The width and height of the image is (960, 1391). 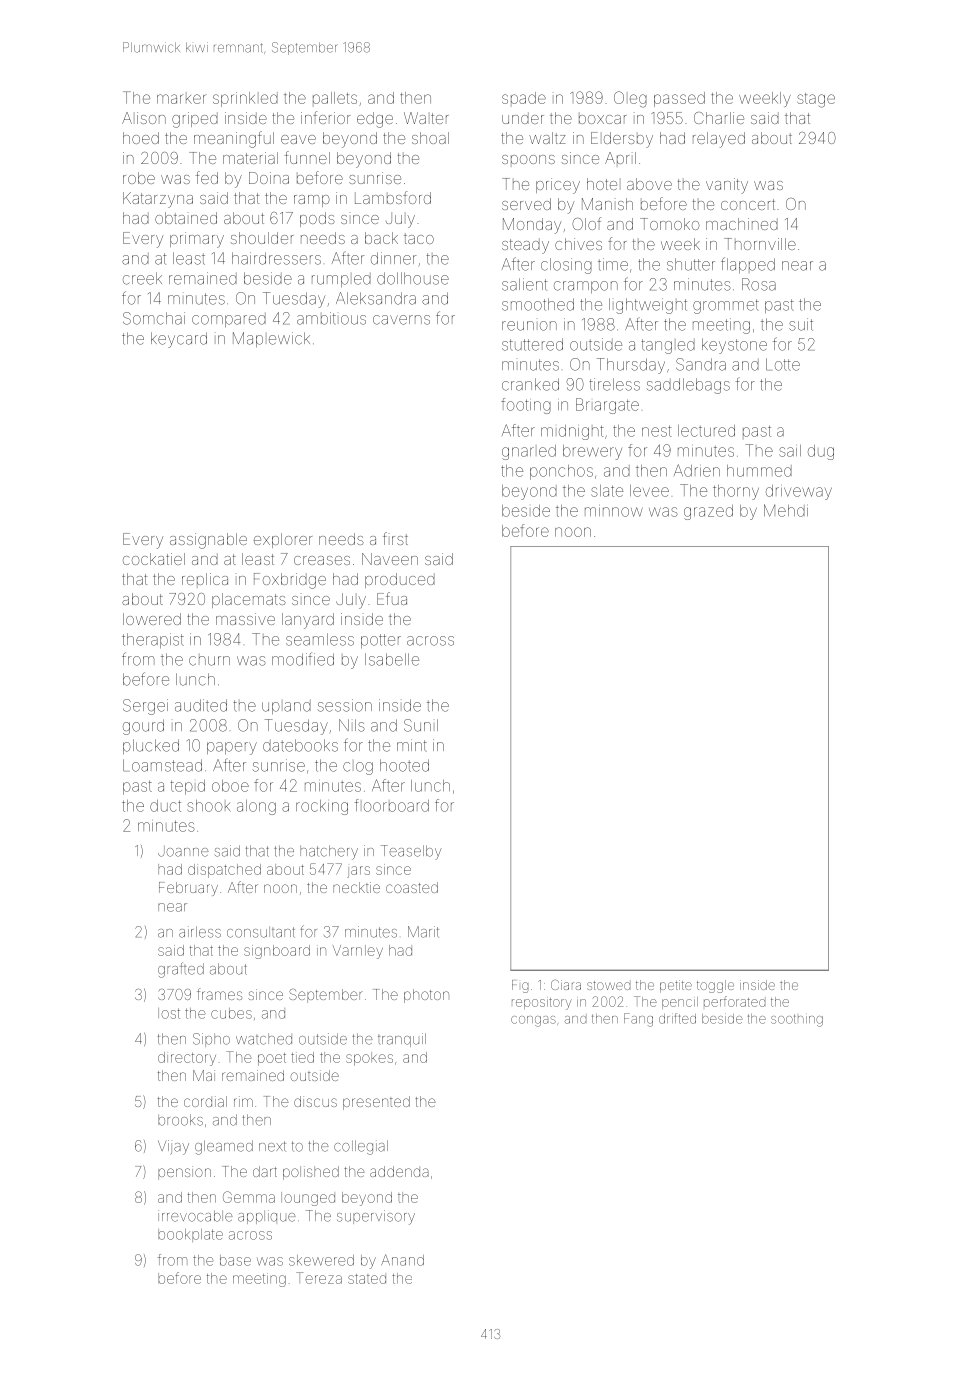 I want to click on first, so click(x=395, y=538).
